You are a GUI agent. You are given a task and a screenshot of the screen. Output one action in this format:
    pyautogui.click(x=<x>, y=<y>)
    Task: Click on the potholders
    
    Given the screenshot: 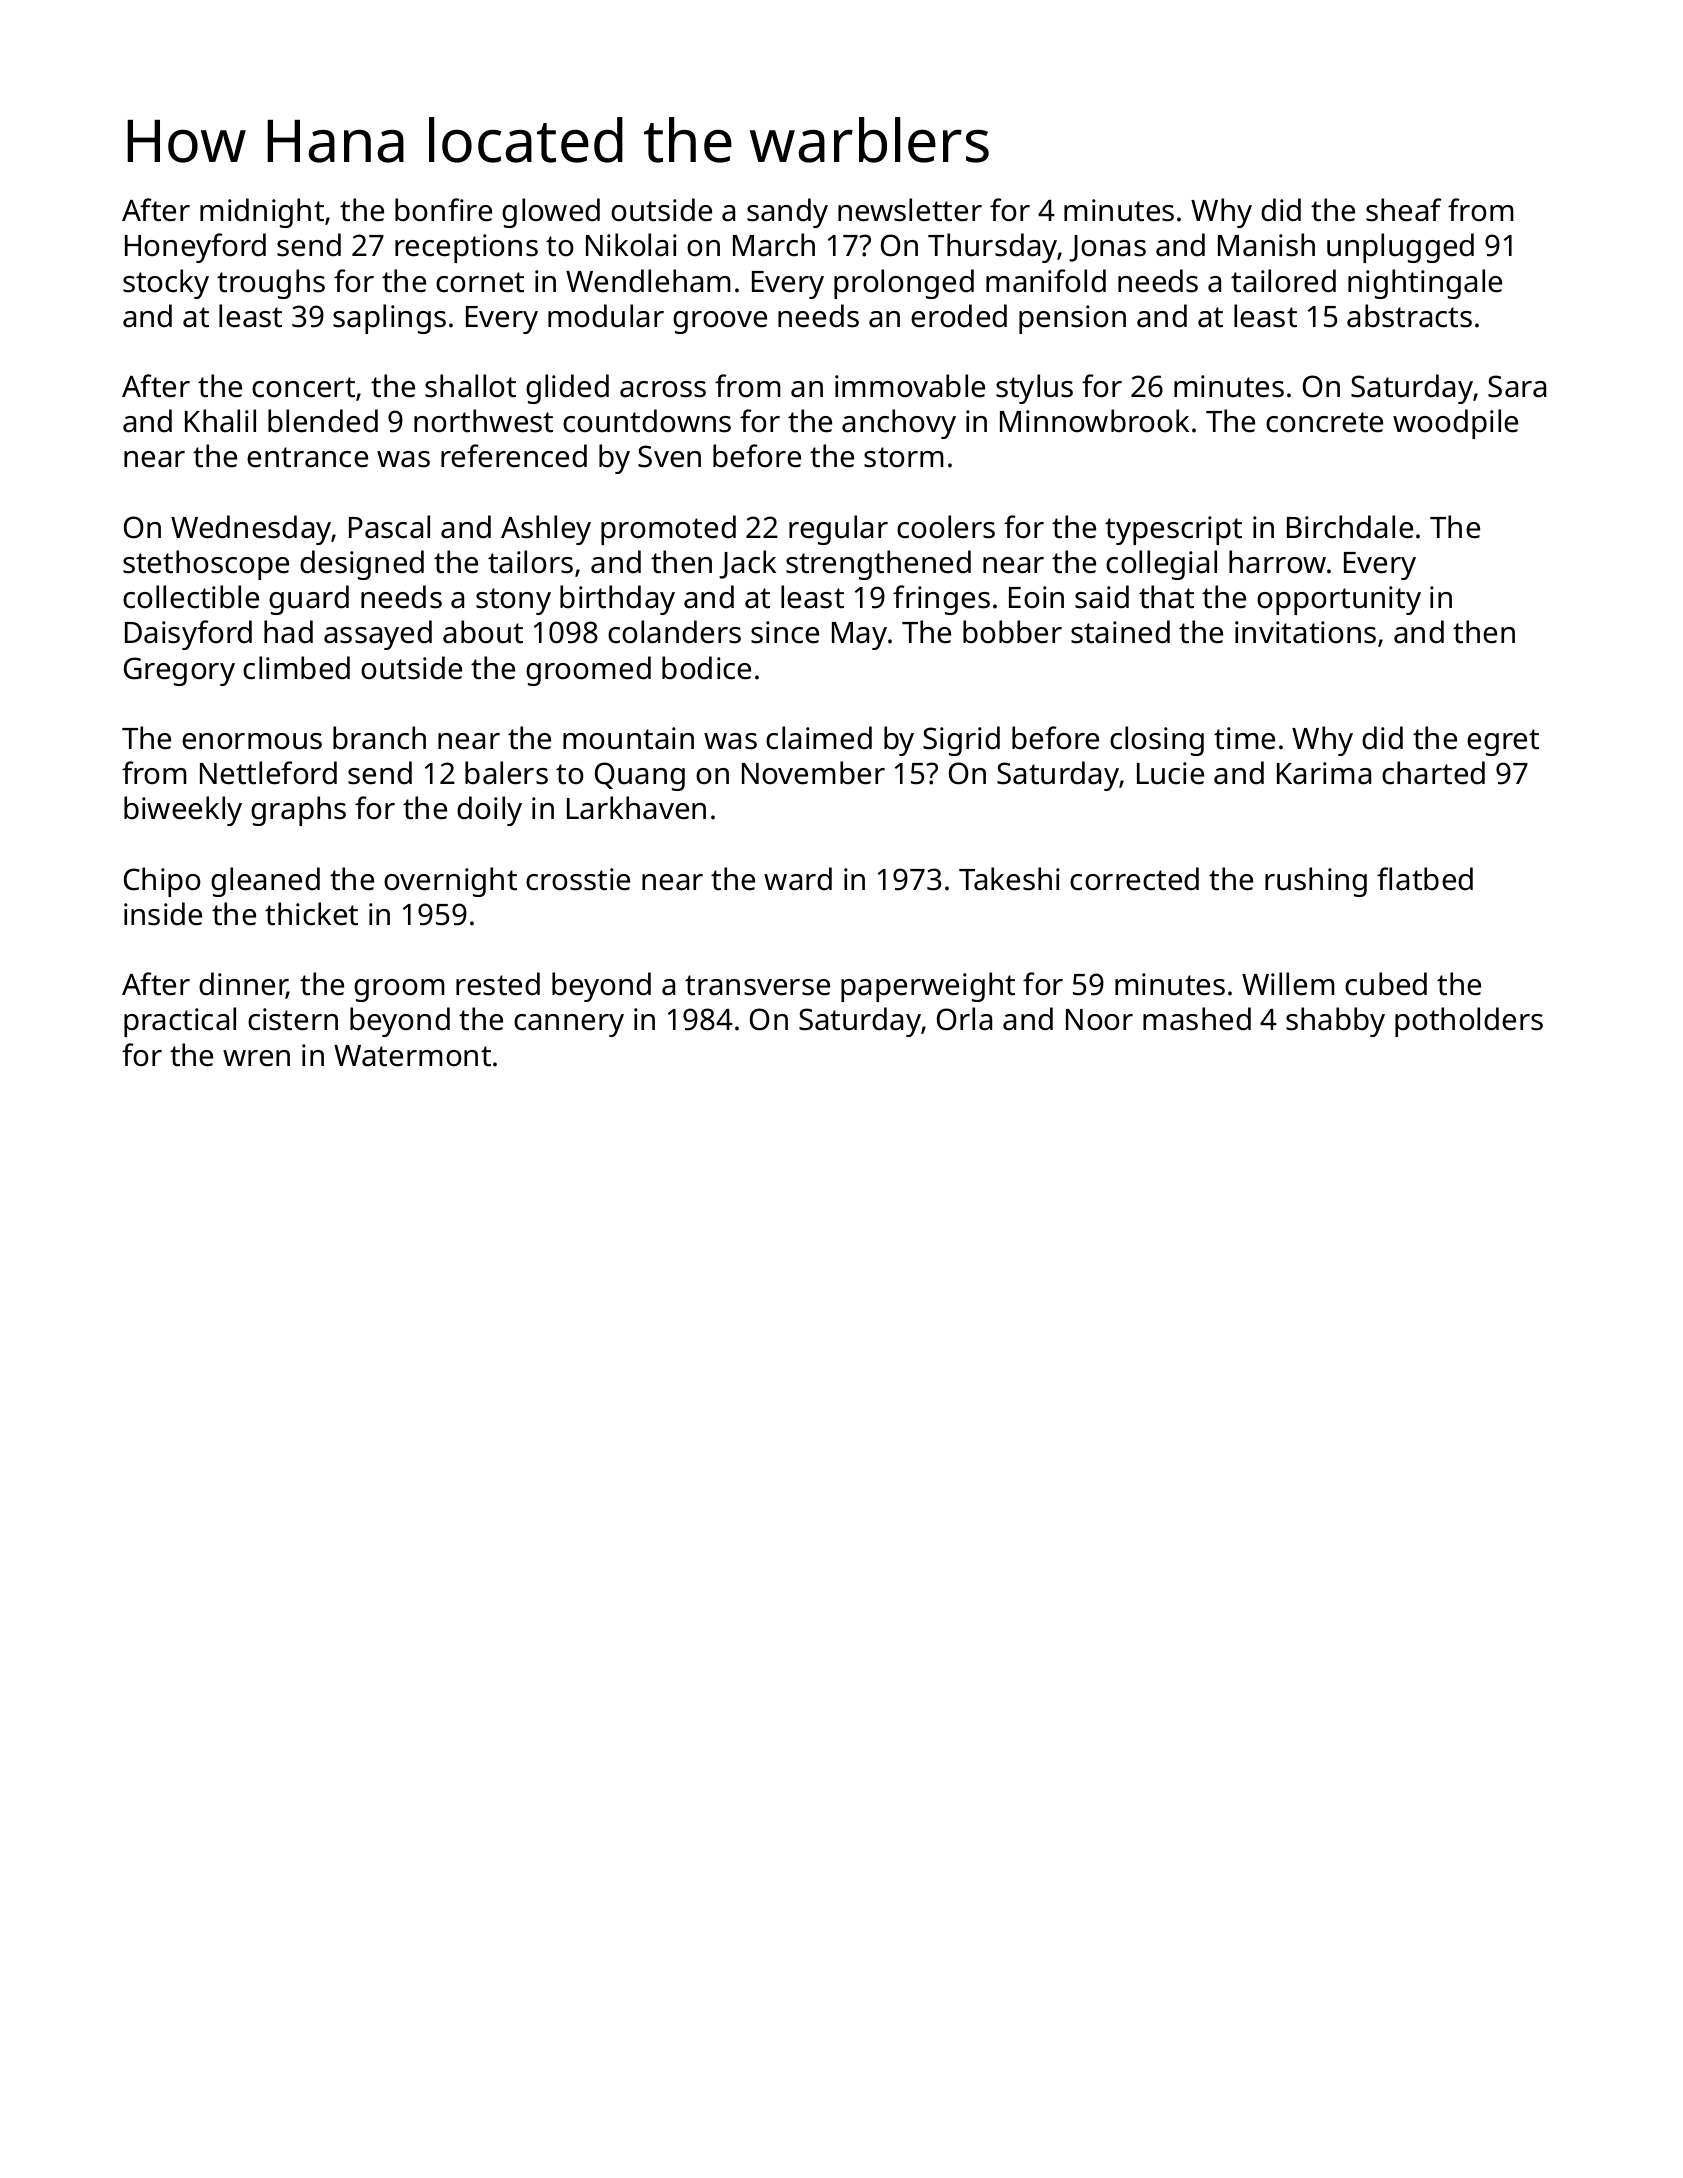 What is the action you would take?
    pyautogui.click(x=1469, y=1022)
